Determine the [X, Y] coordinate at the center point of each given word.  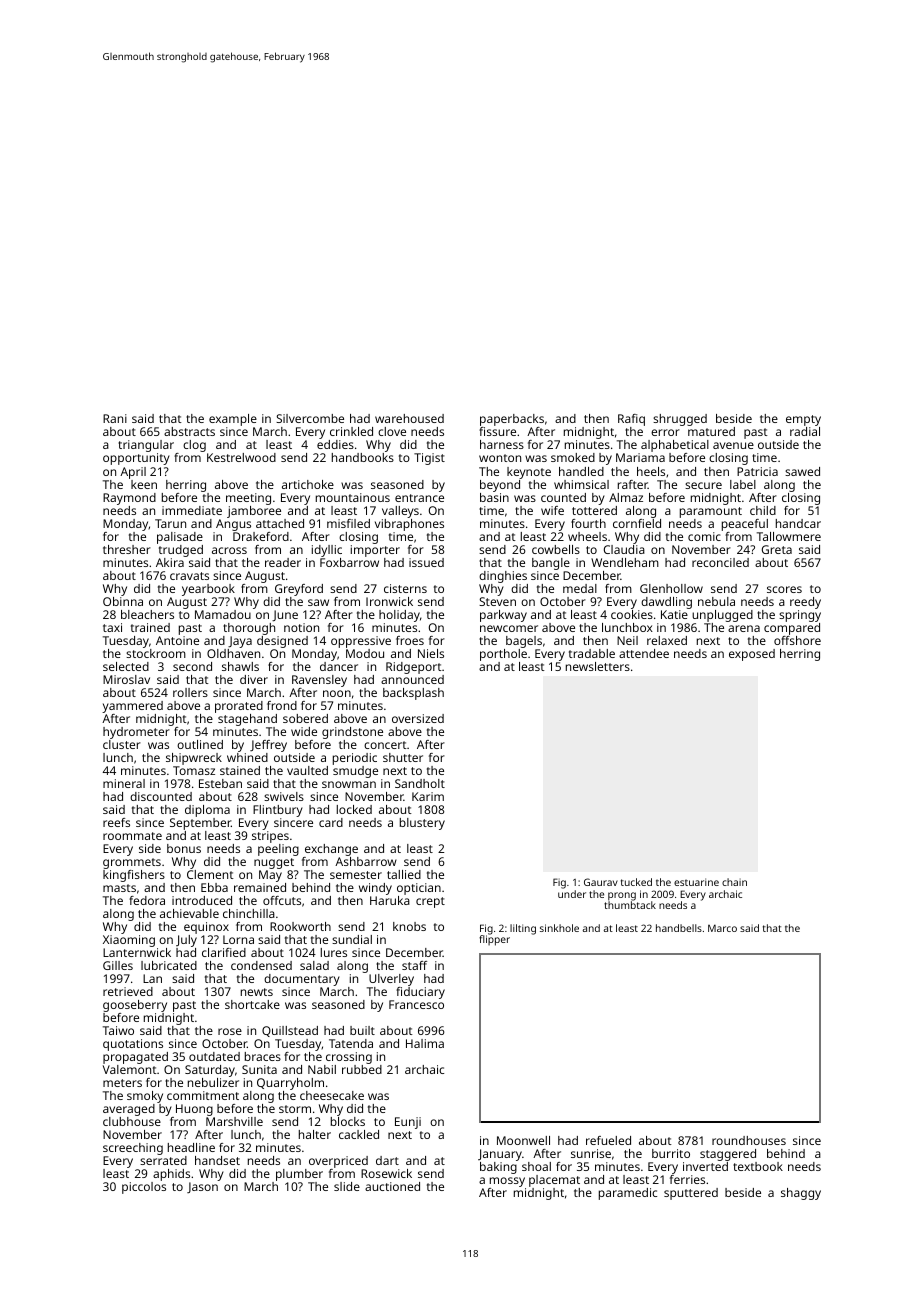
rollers [190, 692]
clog [195, 447]
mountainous [353, 497]
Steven [497, 601]
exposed [752, 655]
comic [704, 536]
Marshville [234, 1121]
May [270, 876]
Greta [777, 549]
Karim [428, 796]
